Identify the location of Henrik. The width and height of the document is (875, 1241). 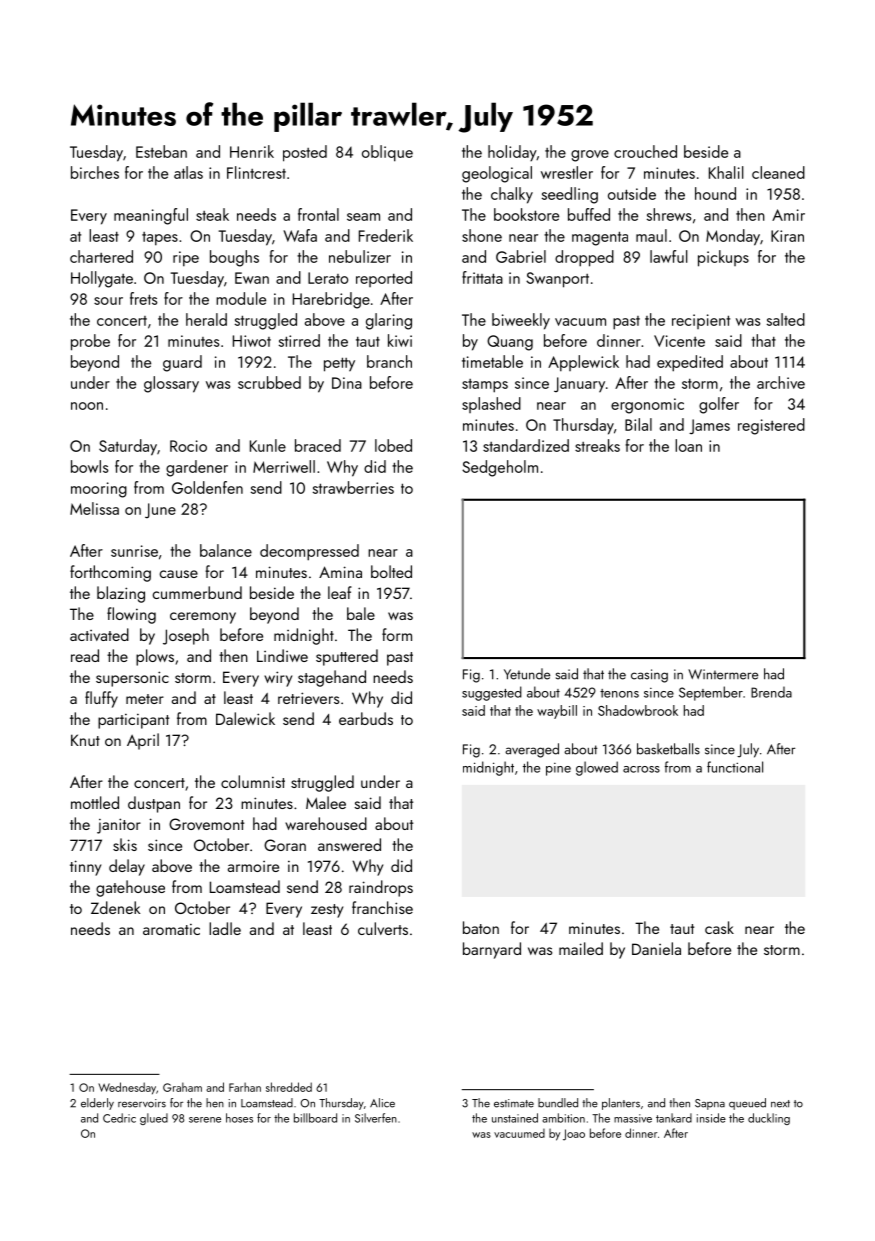
(252, 151).
